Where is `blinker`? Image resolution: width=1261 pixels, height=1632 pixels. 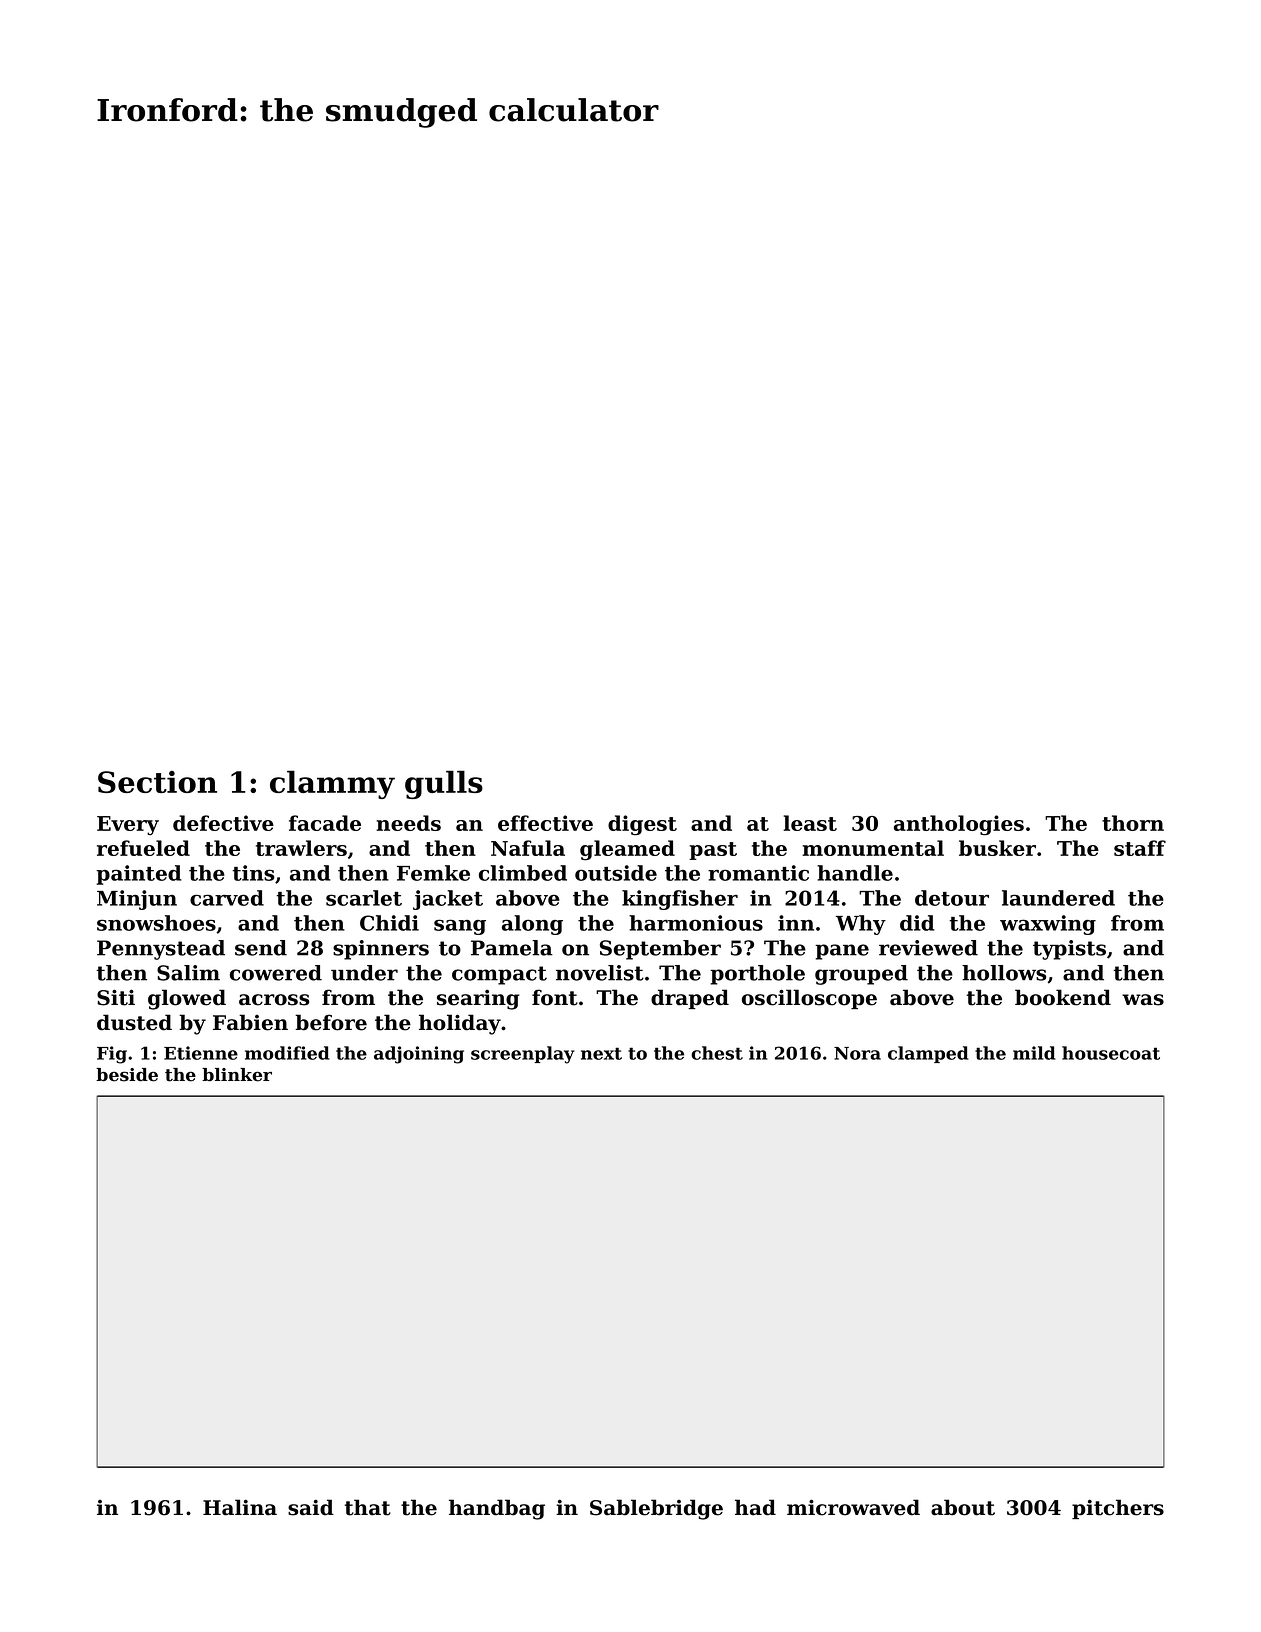
blinker is located at coordinates (237, 1075).
